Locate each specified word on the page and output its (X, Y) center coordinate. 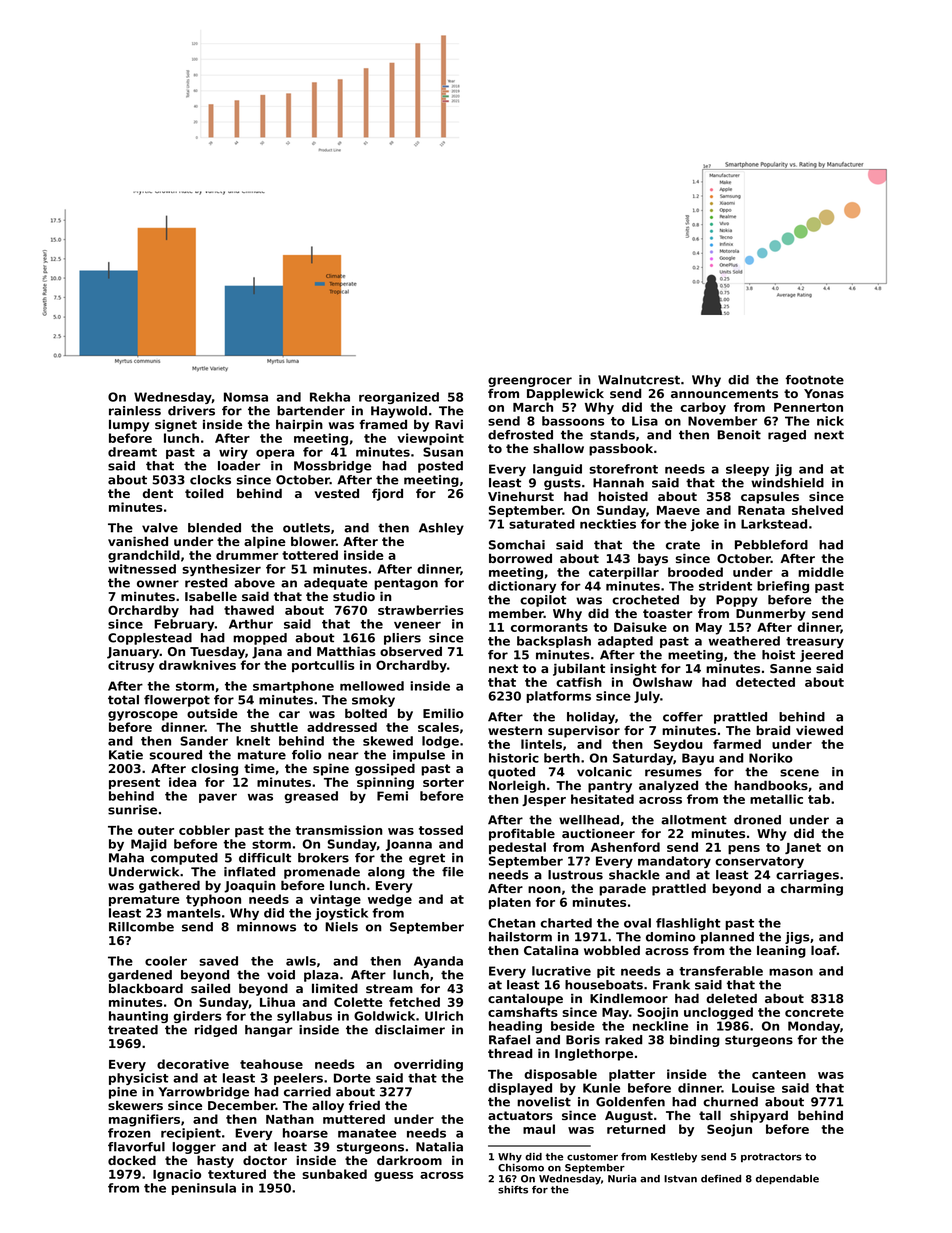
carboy (703, 408)
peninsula (204, 1189)
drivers (191, 411)
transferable (721, 971)
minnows (266, 927)
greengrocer (530, 382)
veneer (417, 625)
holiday (591, 718)
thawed (249, 610)
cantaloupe (525, 999)
